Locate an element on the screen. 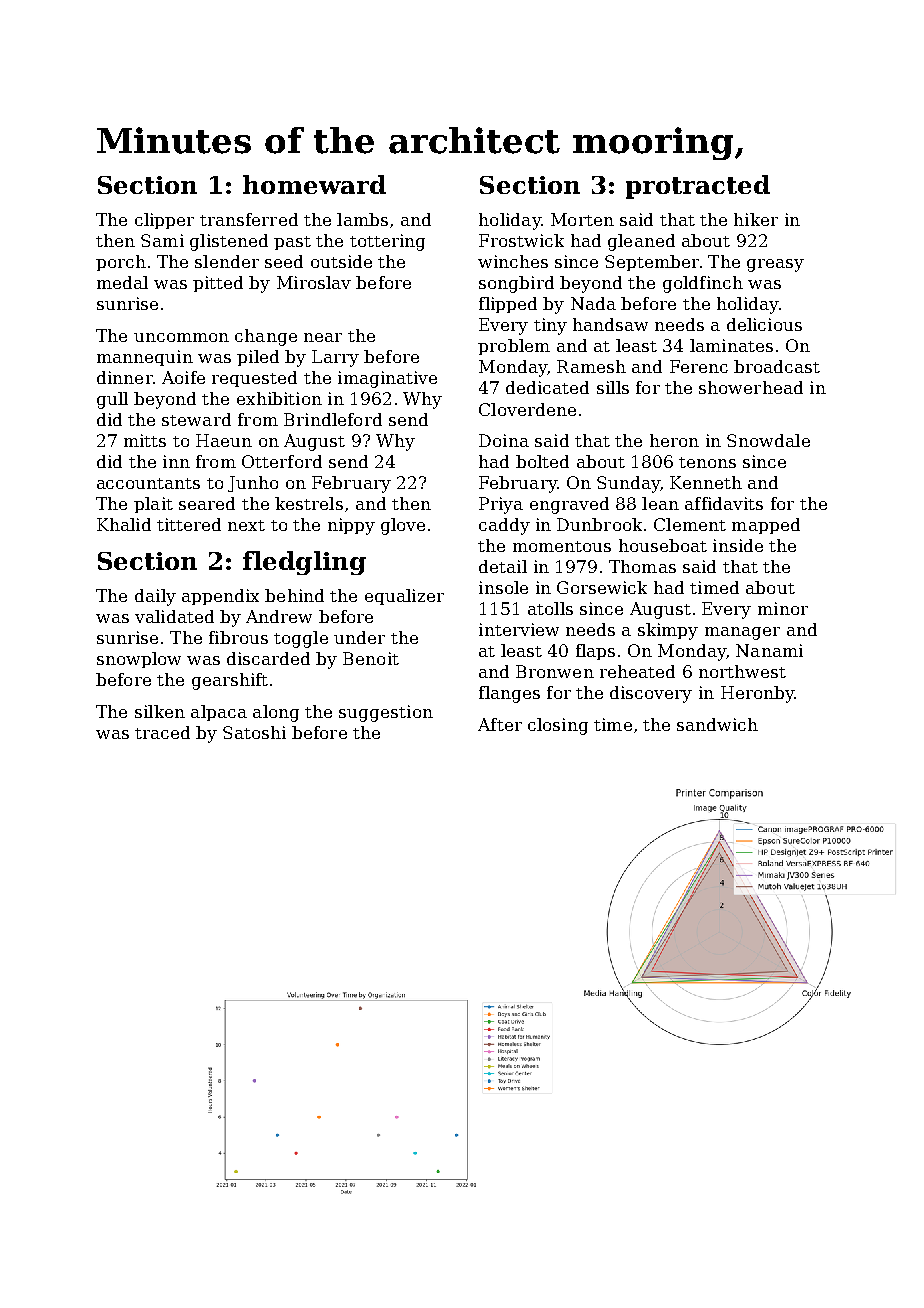 The height and width of the screenshot is (1308, 924). mapped is located at coordinates (766, 526).
